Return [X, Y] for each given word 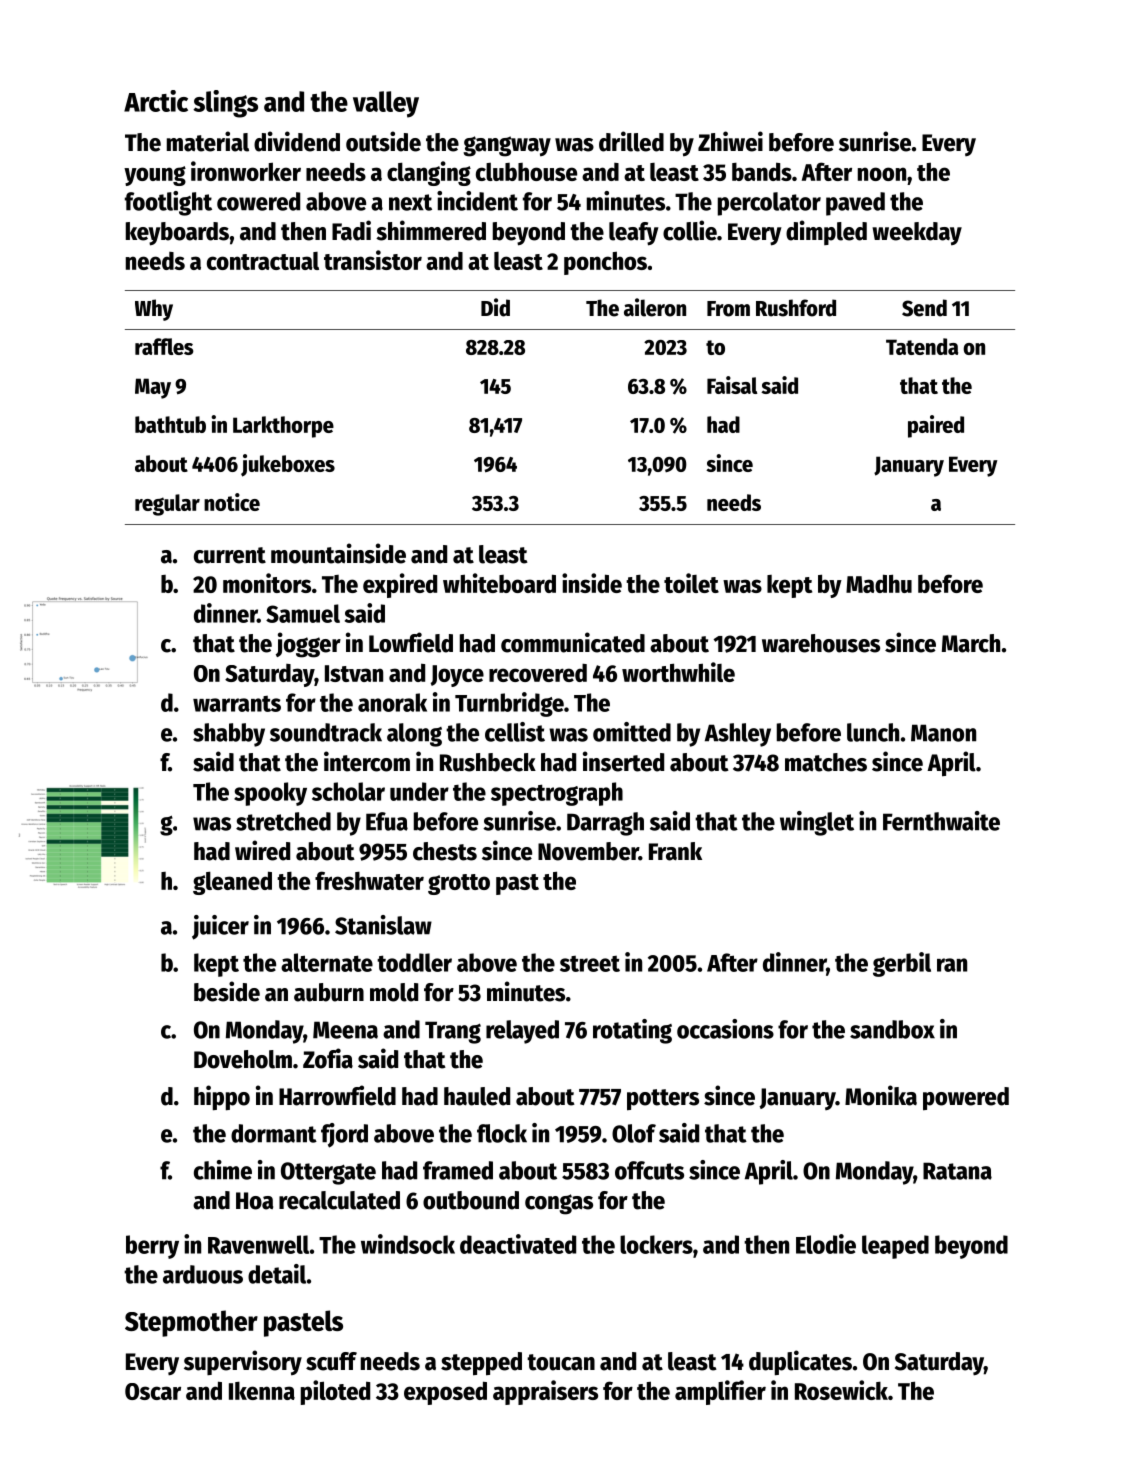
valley [386, 104]
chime [223, 1170]
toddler [414, 962]
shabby [229, 735]
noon [882, 174]
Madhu [879, 583]
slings [225, 104]
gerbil [902, 964]
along [414, 735]
